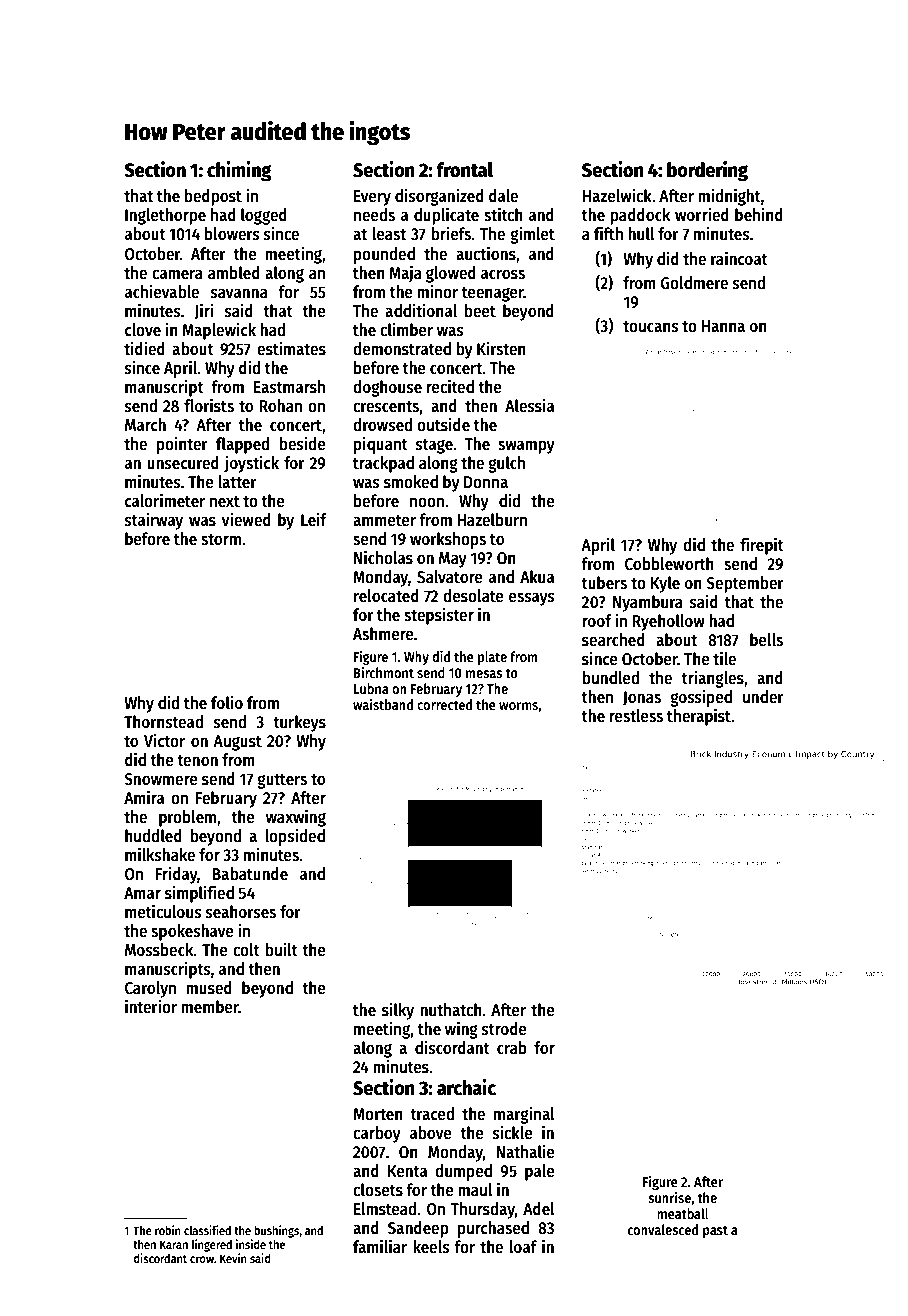  I want to click on tidied, so click(144, 348).
